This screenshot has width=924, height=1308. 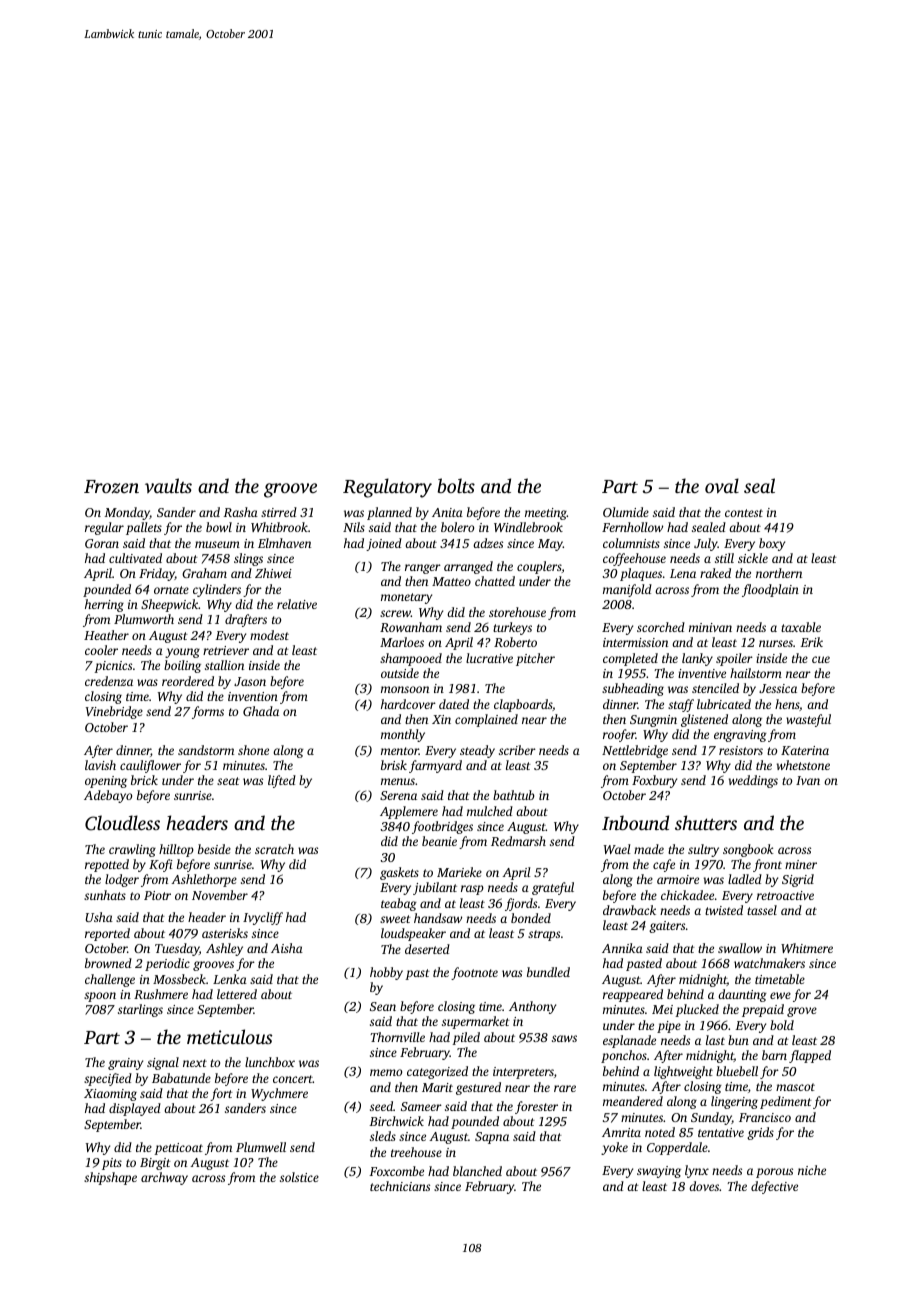 I want to click on yoke, so click(x=614, y=1148).
